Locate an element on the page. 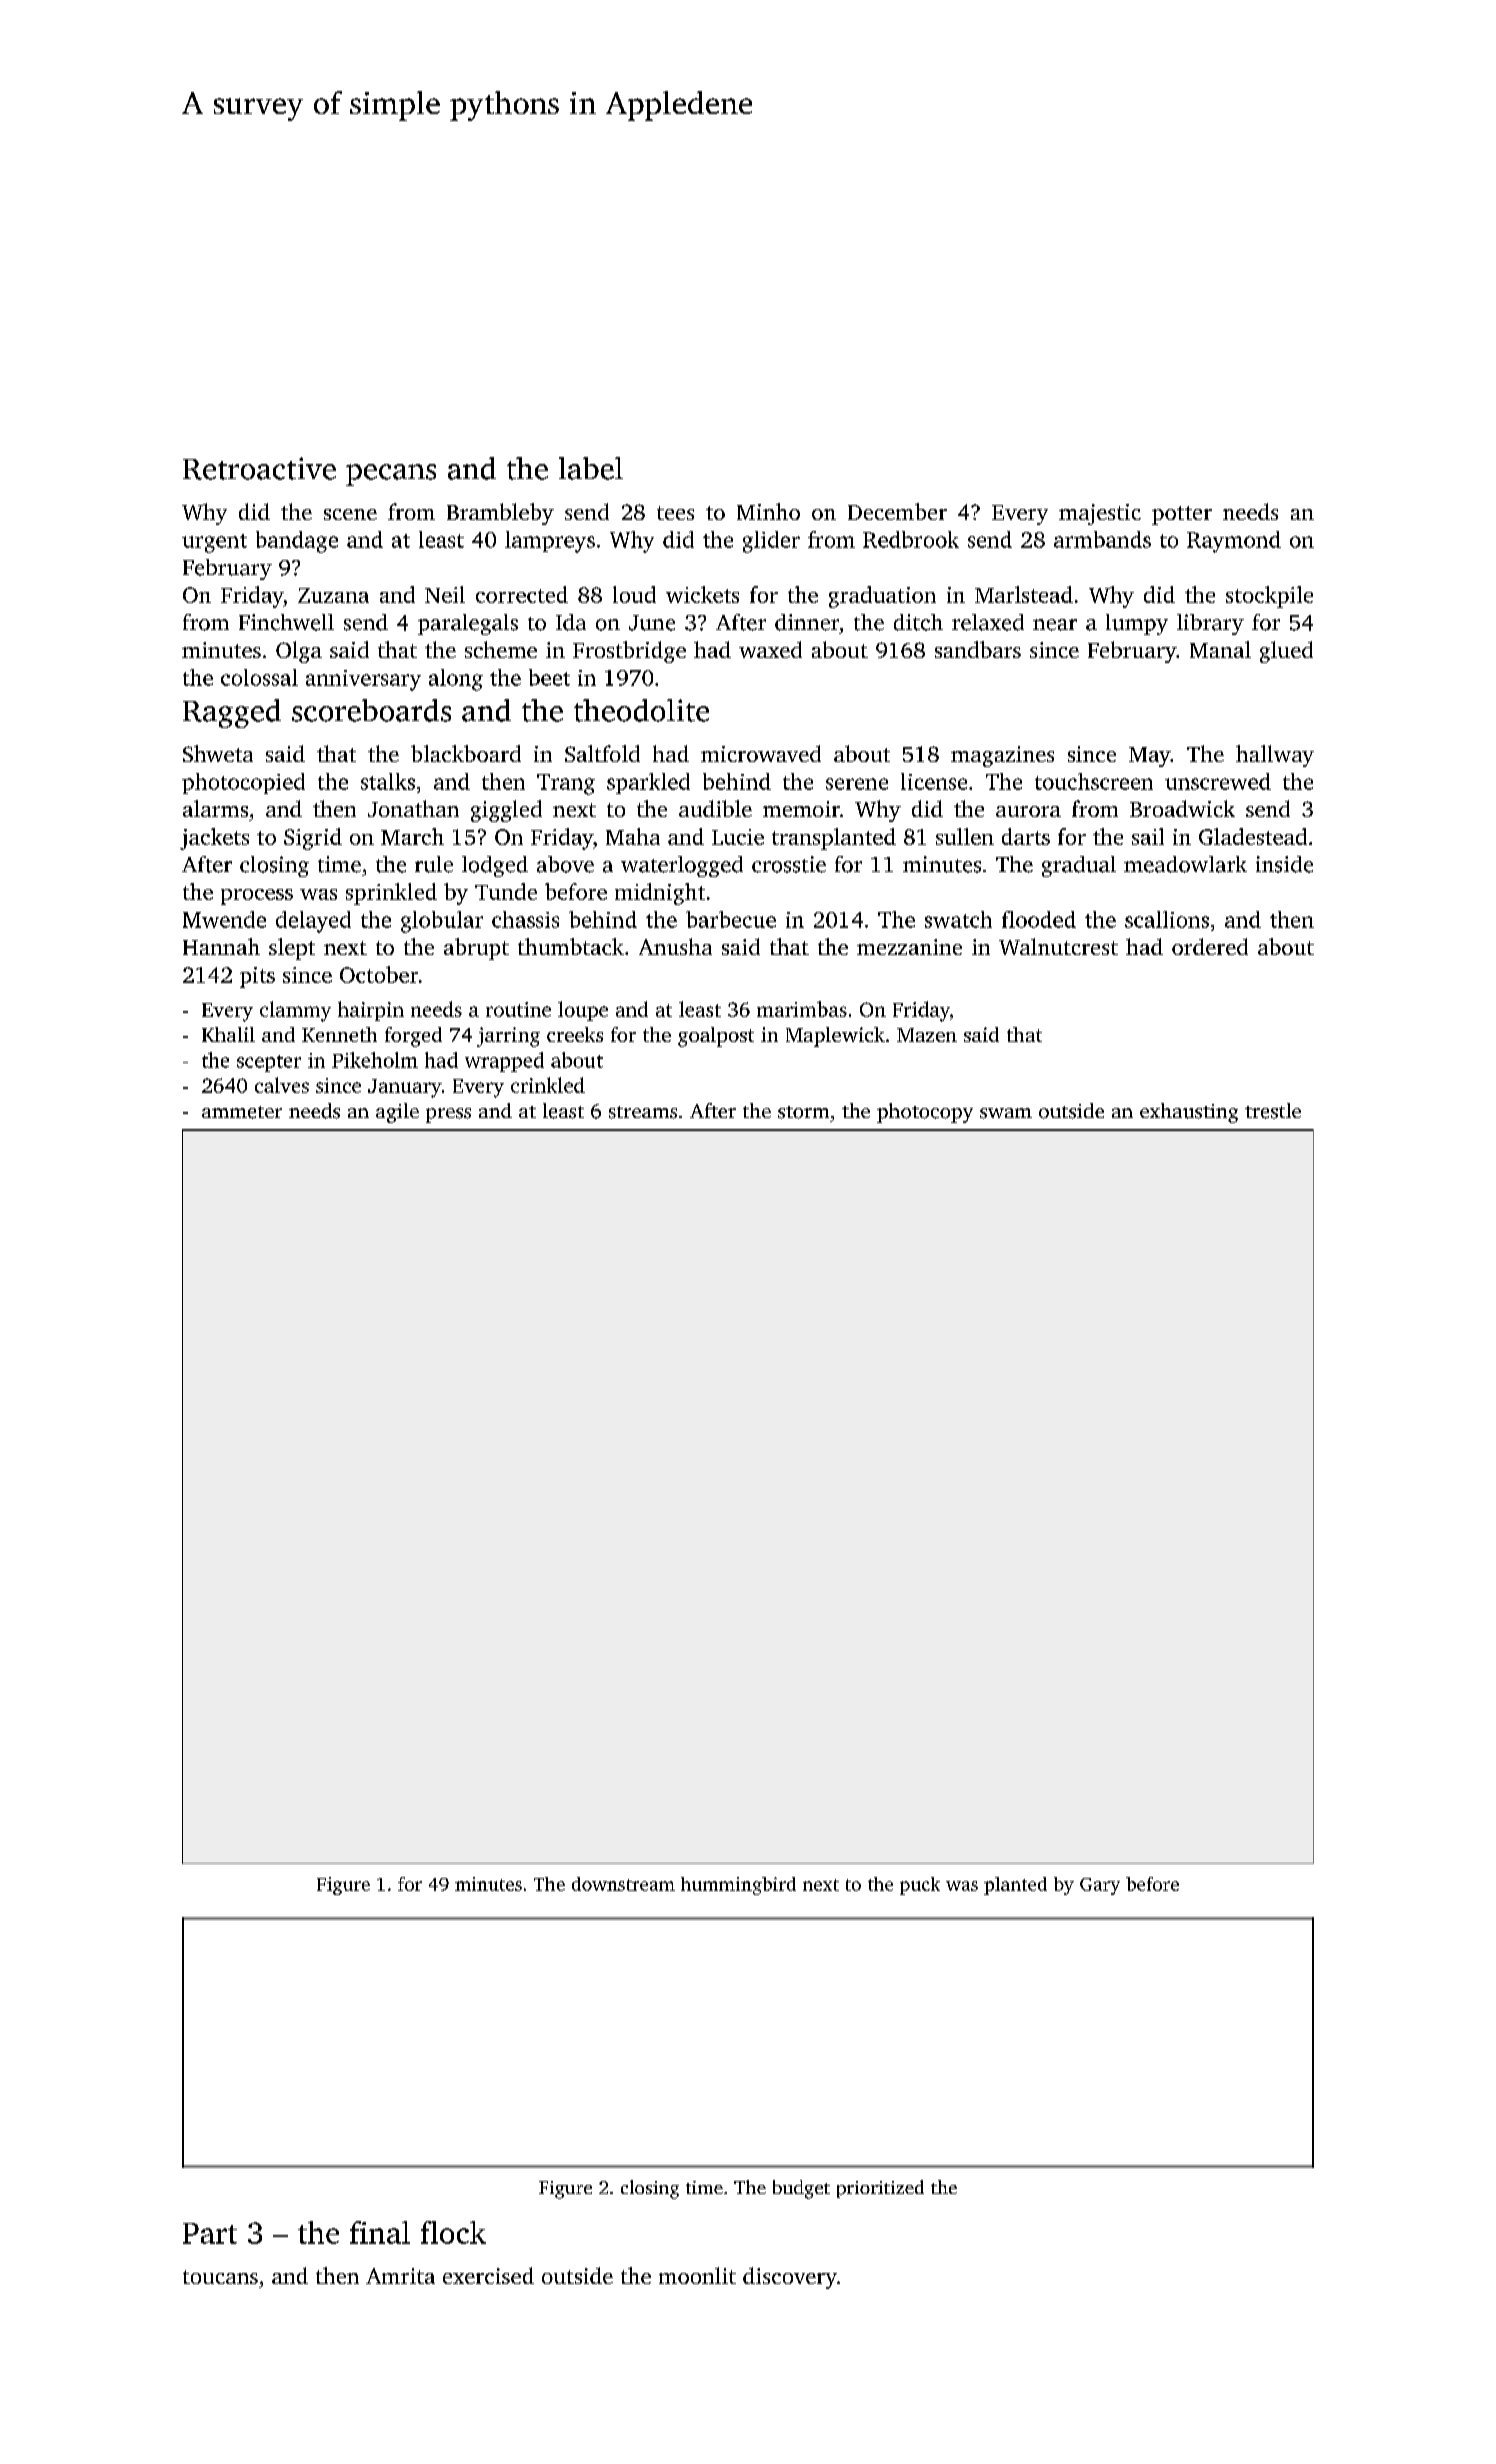 The image size is (1496, 2464). swam is located at coordinates (1006, 1113).
